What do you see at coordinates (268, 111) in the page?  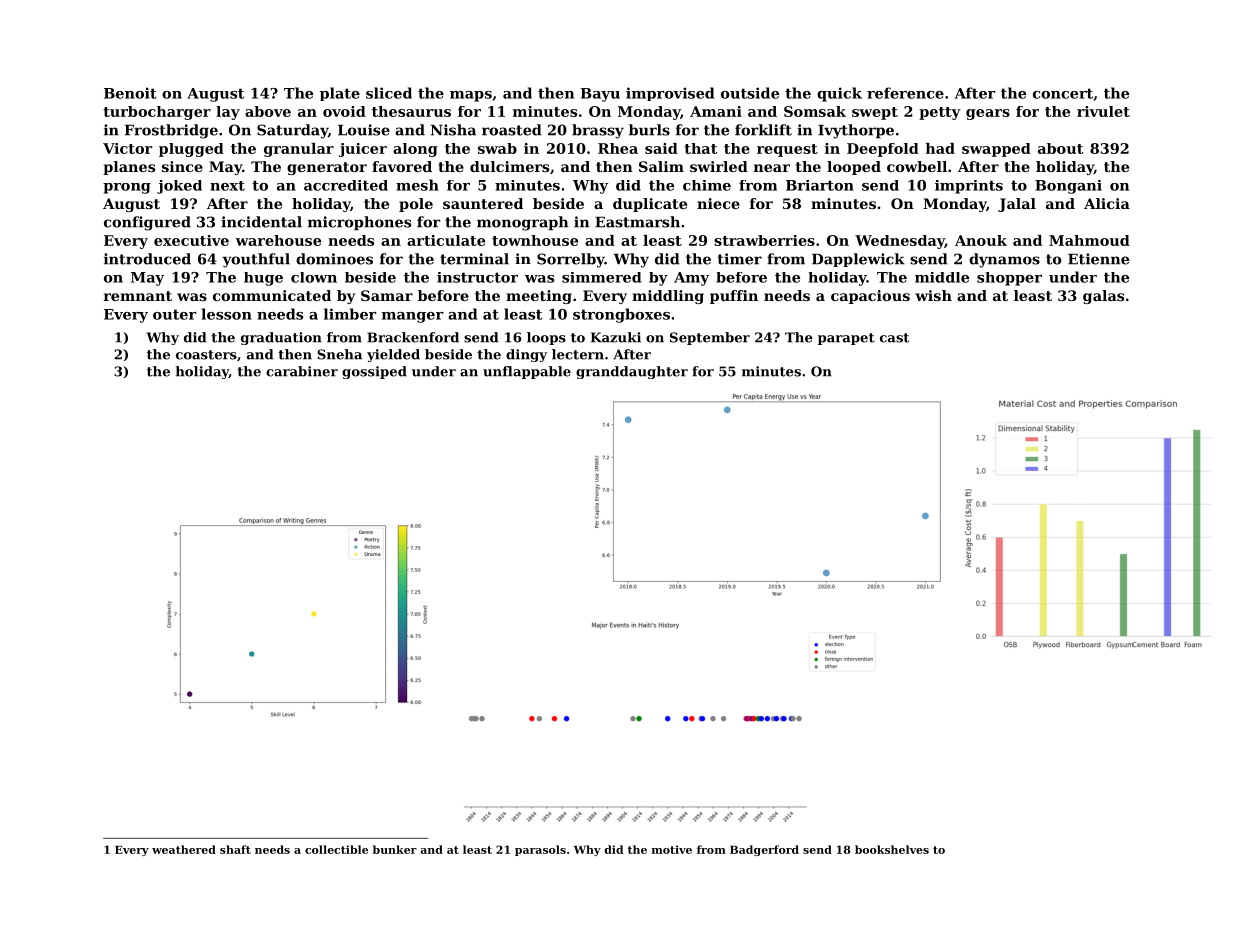 I see `above` at bounding box center [268, 111].
